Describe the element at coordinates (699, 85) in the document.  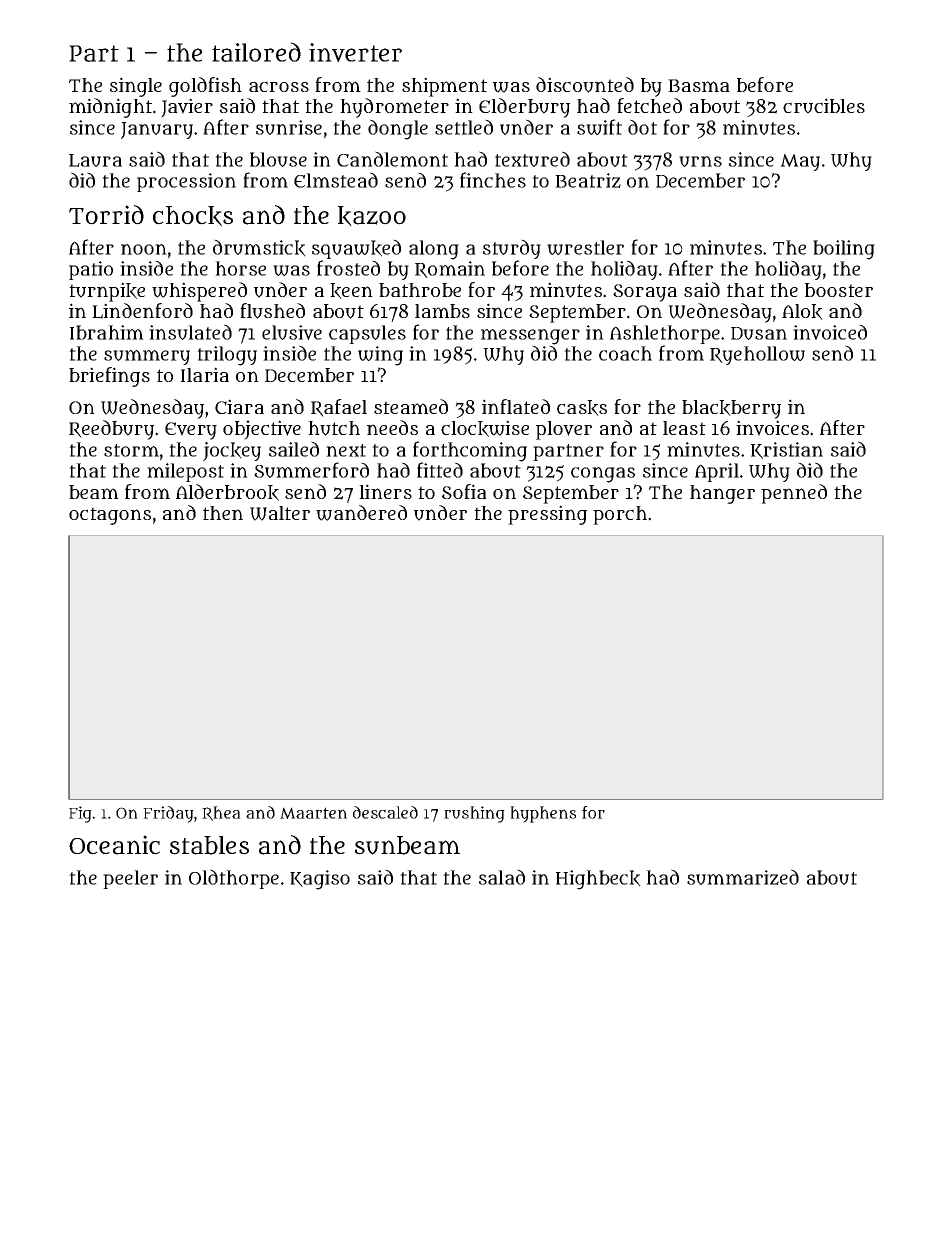
I see `Basma` at that location.
